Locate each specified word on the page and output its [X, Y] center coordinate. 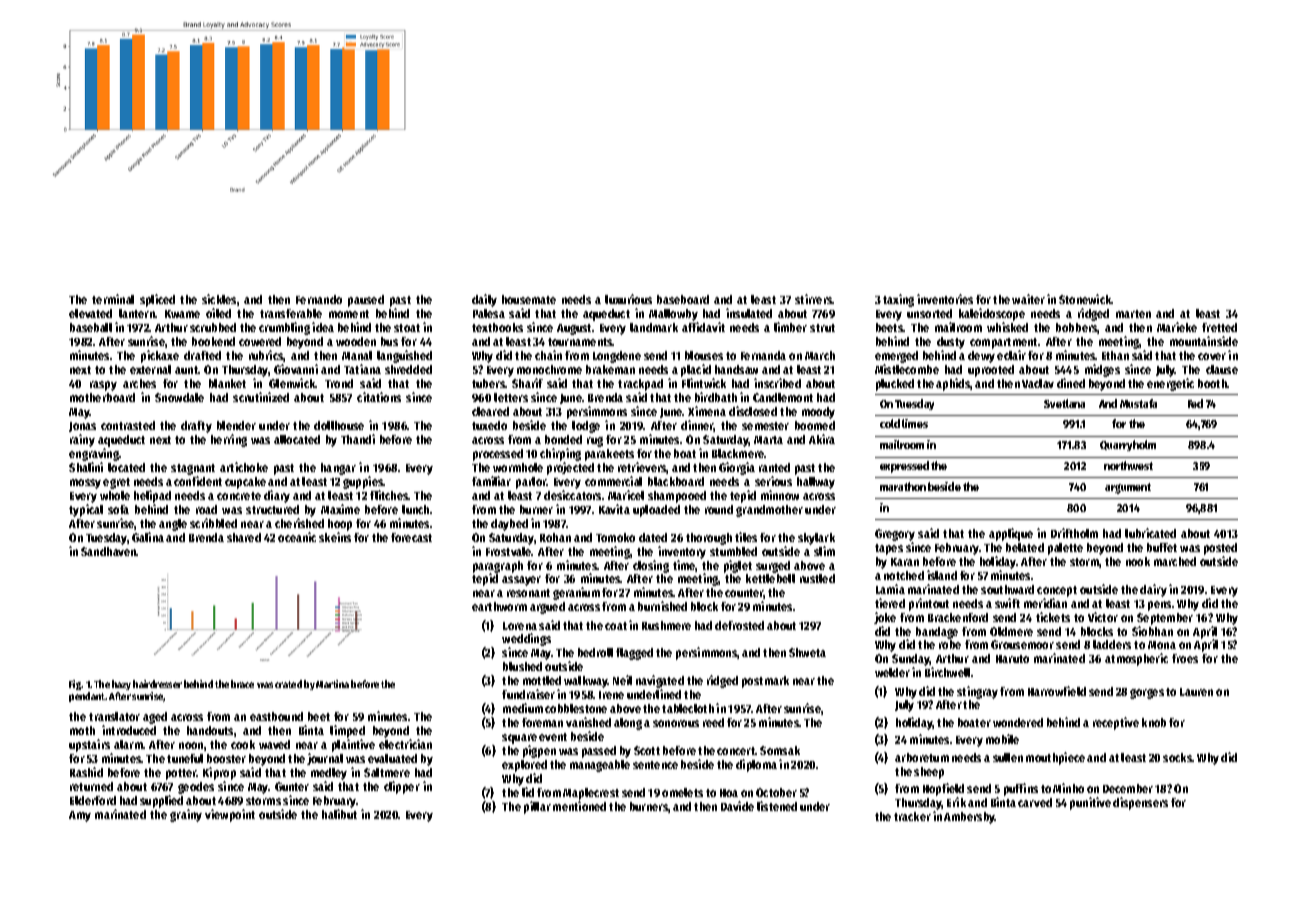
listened [777, 806]
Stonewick [1085, 299]
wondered [1018, 722]
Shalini [86, 467]
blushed [522, 666]
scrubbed [213, 327]
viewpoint [230, 815]
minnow [780, 495]
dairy [1153, 590]
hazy [121, 685]
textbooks [497, 327]
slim [824, 551]
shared [244, 537]
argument [1128, 488]
